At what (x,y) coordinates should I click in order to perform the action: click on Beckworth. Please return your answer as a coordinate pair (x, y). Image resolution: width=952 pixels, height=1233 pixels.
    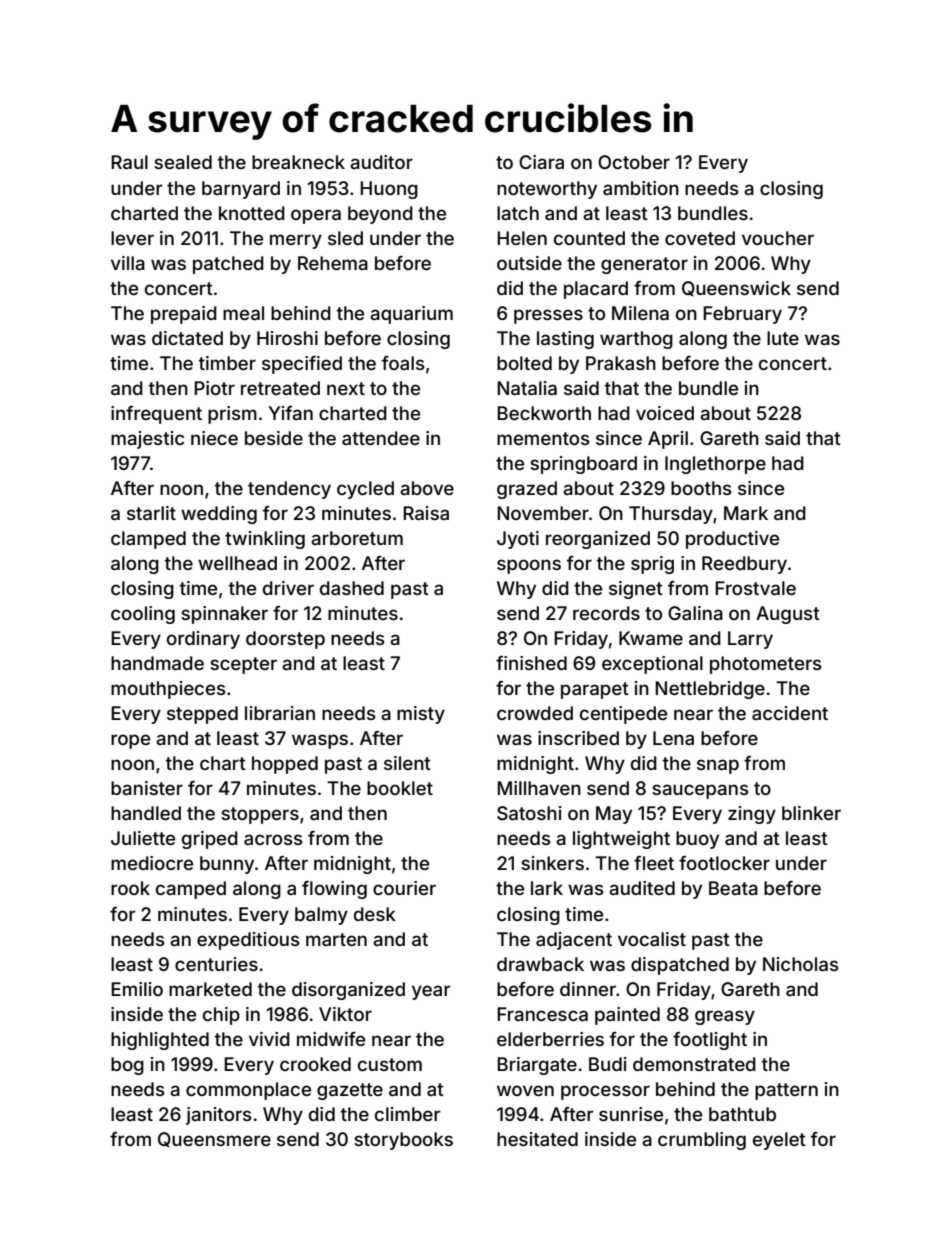
    Looking at the image, I should click on (544, 413).
